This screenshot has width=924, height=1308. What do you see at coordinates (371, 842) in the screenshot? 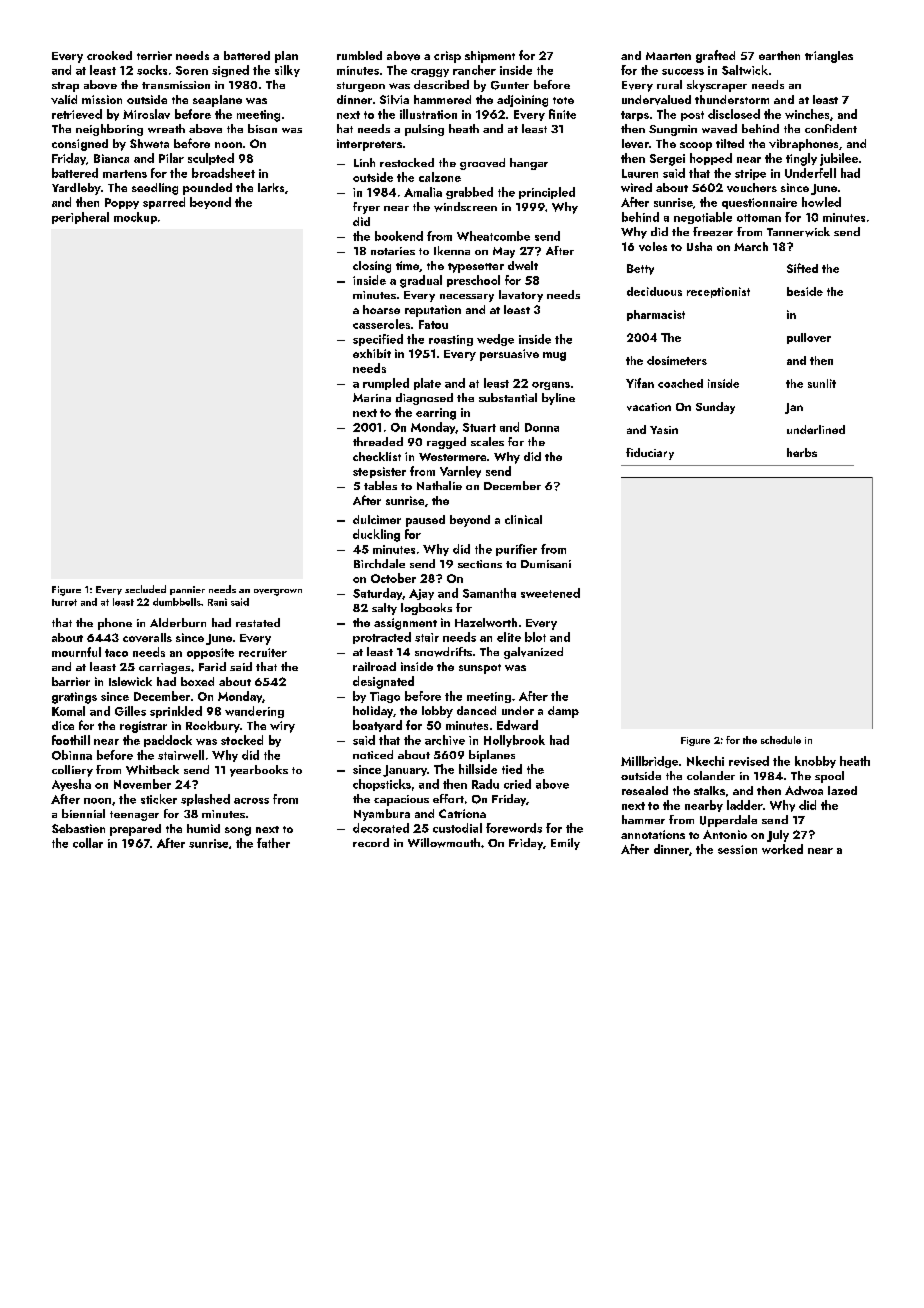
I see `record` at bounding box center [371, 842].
